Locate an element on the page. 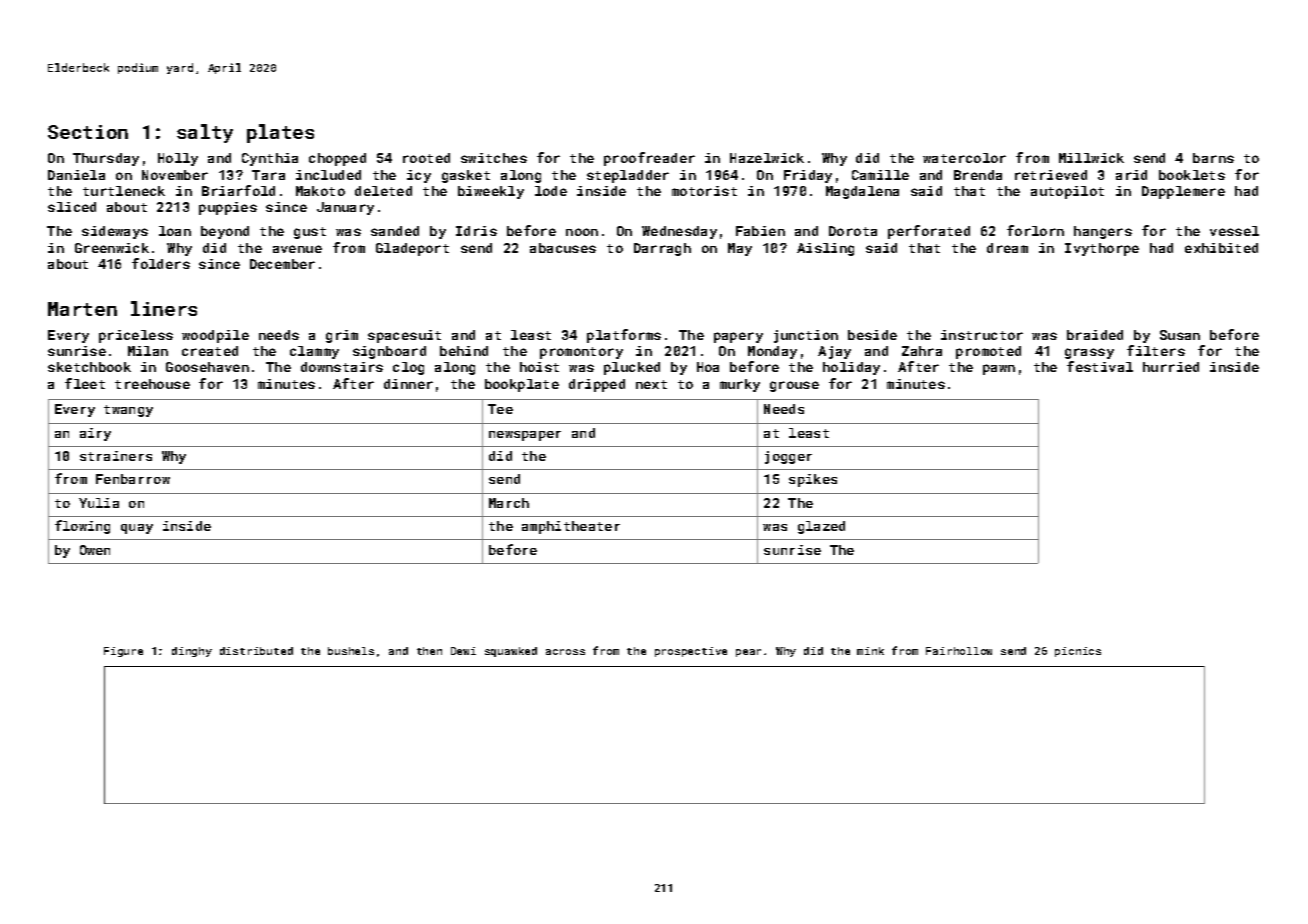  proofreader is located at coordinates (649, 159).
